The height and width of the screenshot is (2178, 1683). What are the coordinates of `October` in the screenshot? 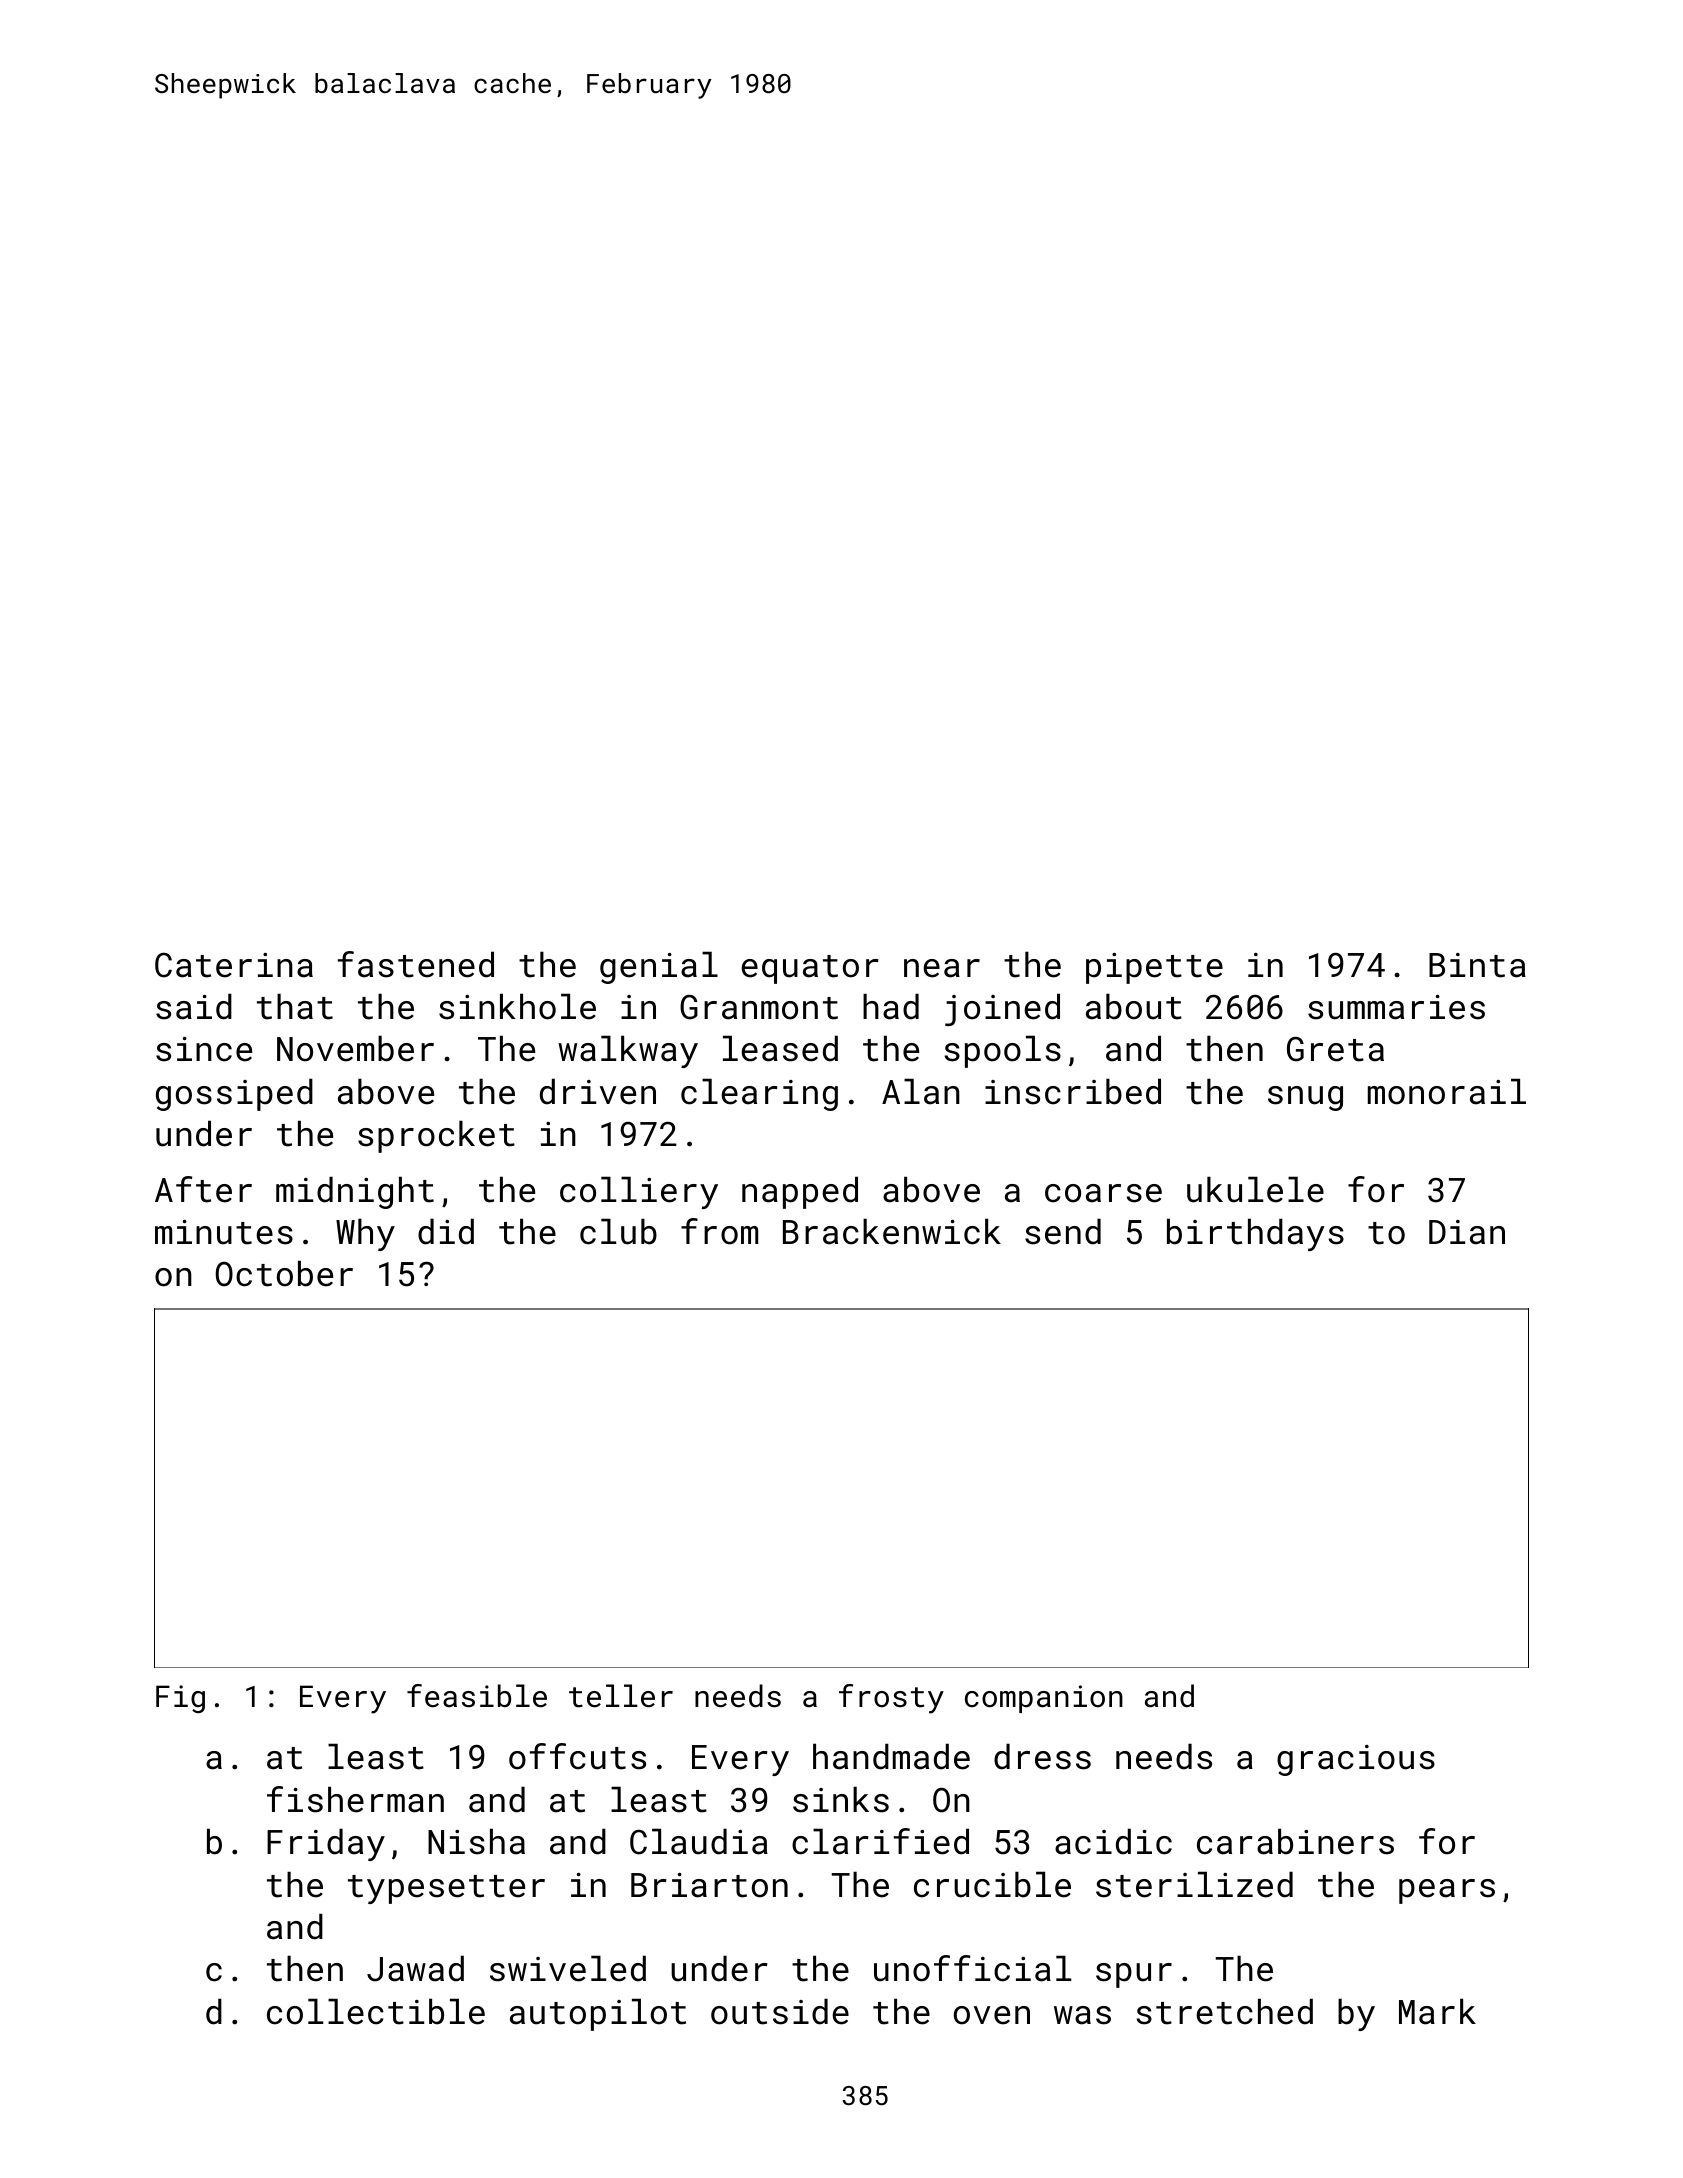 It's located at (284, 1273).
